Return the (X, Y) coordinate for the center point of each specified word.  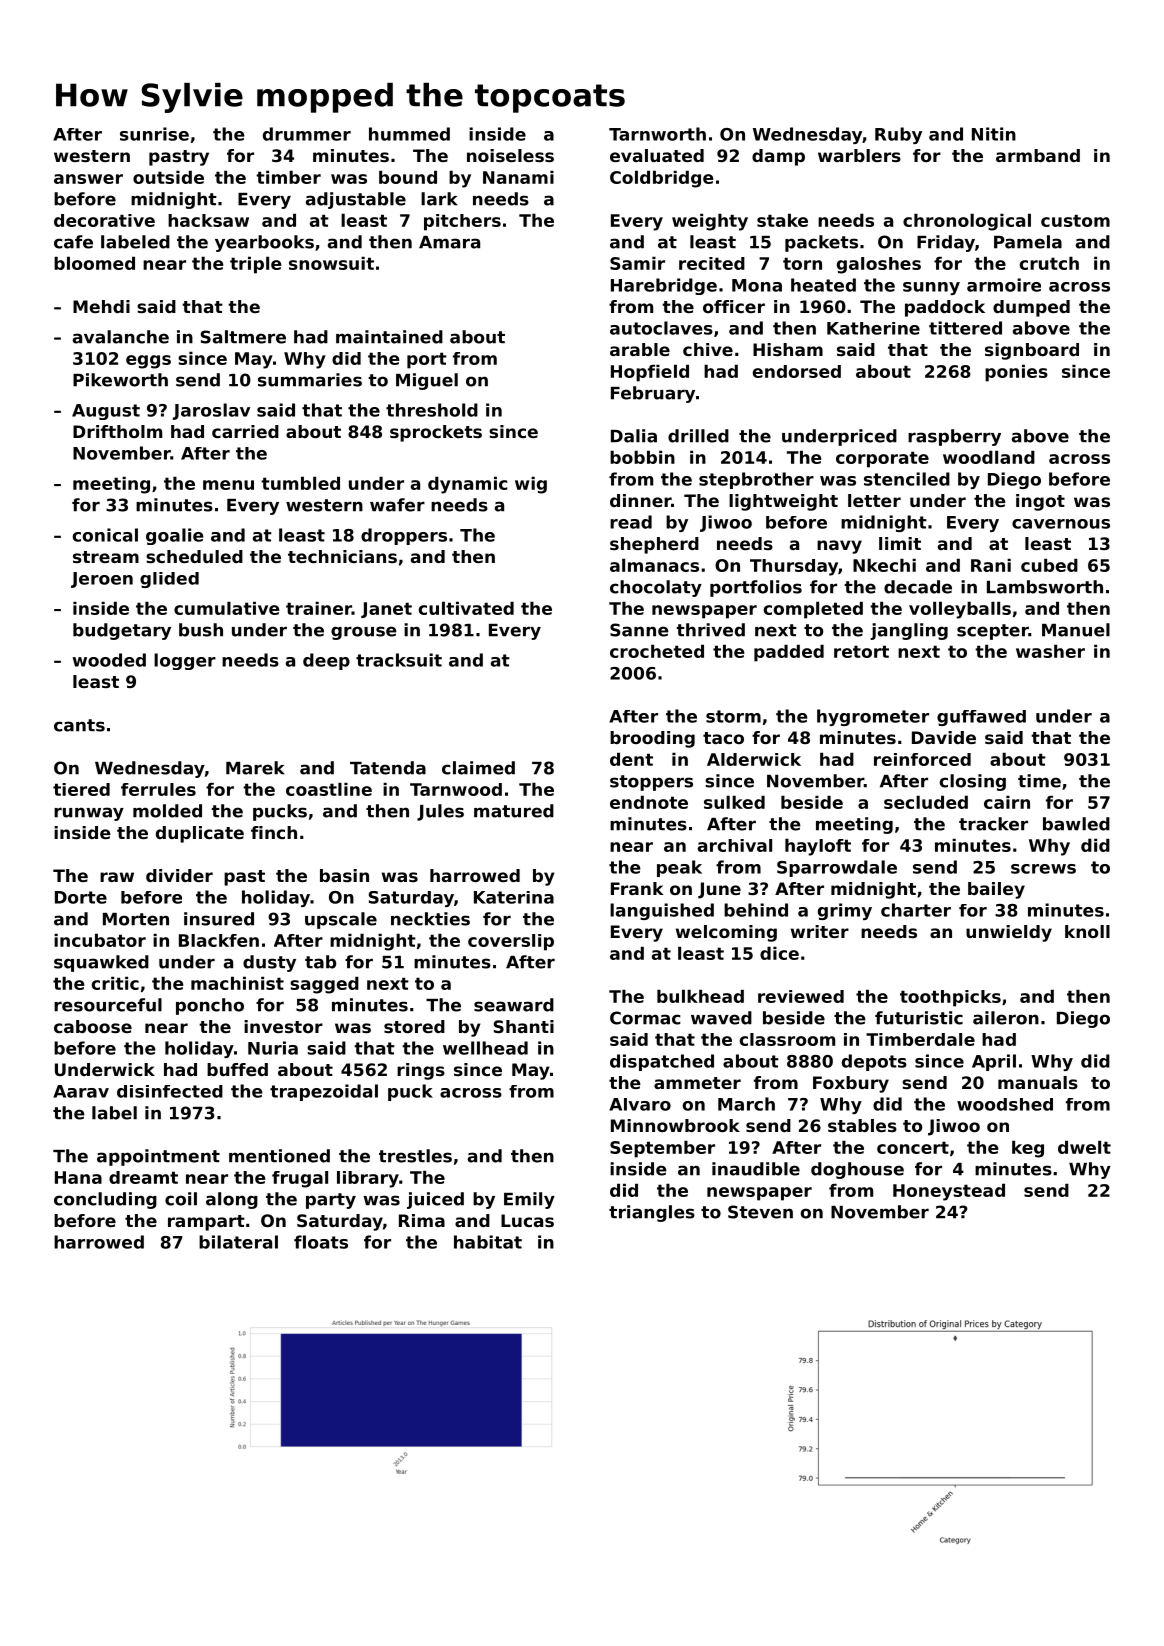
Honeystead (949, 1192)
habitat (488, 1242)
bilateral (238, 1242)
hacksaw (208, 220)
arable (640, 349)
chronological (967, 222)
